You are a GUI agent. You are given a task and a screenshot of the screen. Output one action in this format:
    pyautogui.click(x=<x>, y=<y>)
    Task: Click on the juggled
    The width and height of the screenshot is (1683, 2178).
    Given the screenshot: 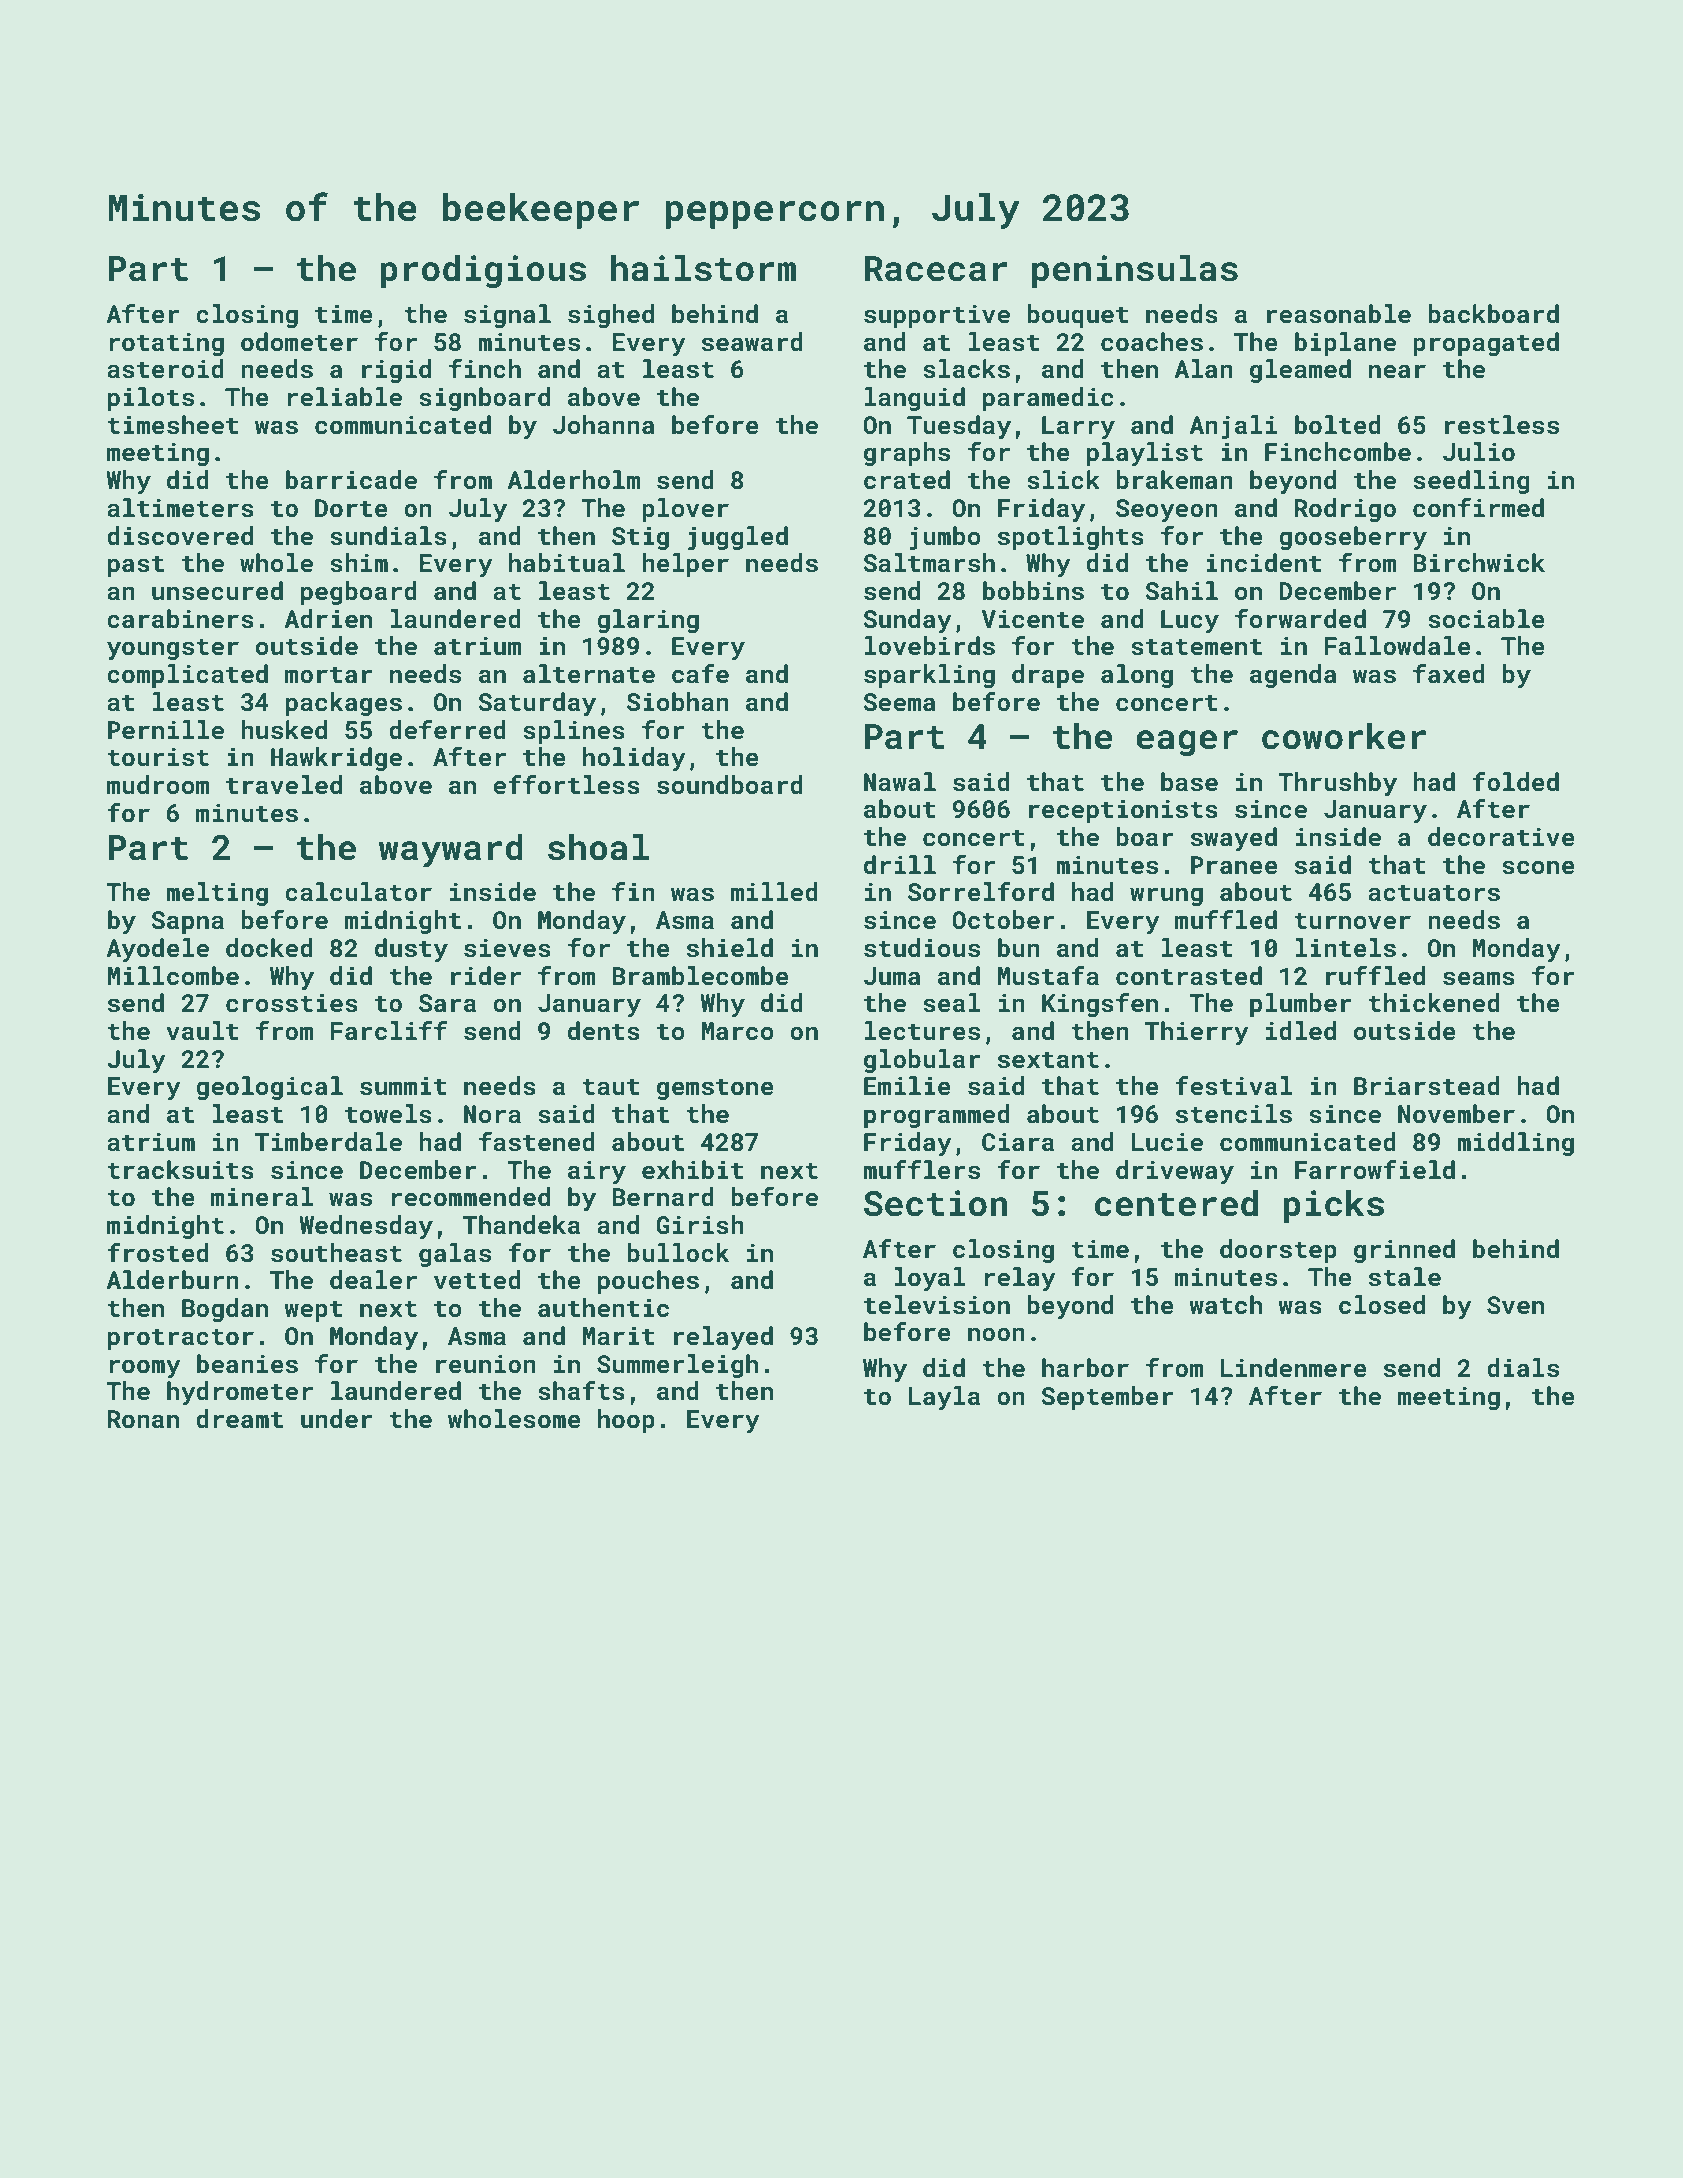 What is the action you would take?
    pyautogui.click(x=738, y=538)
